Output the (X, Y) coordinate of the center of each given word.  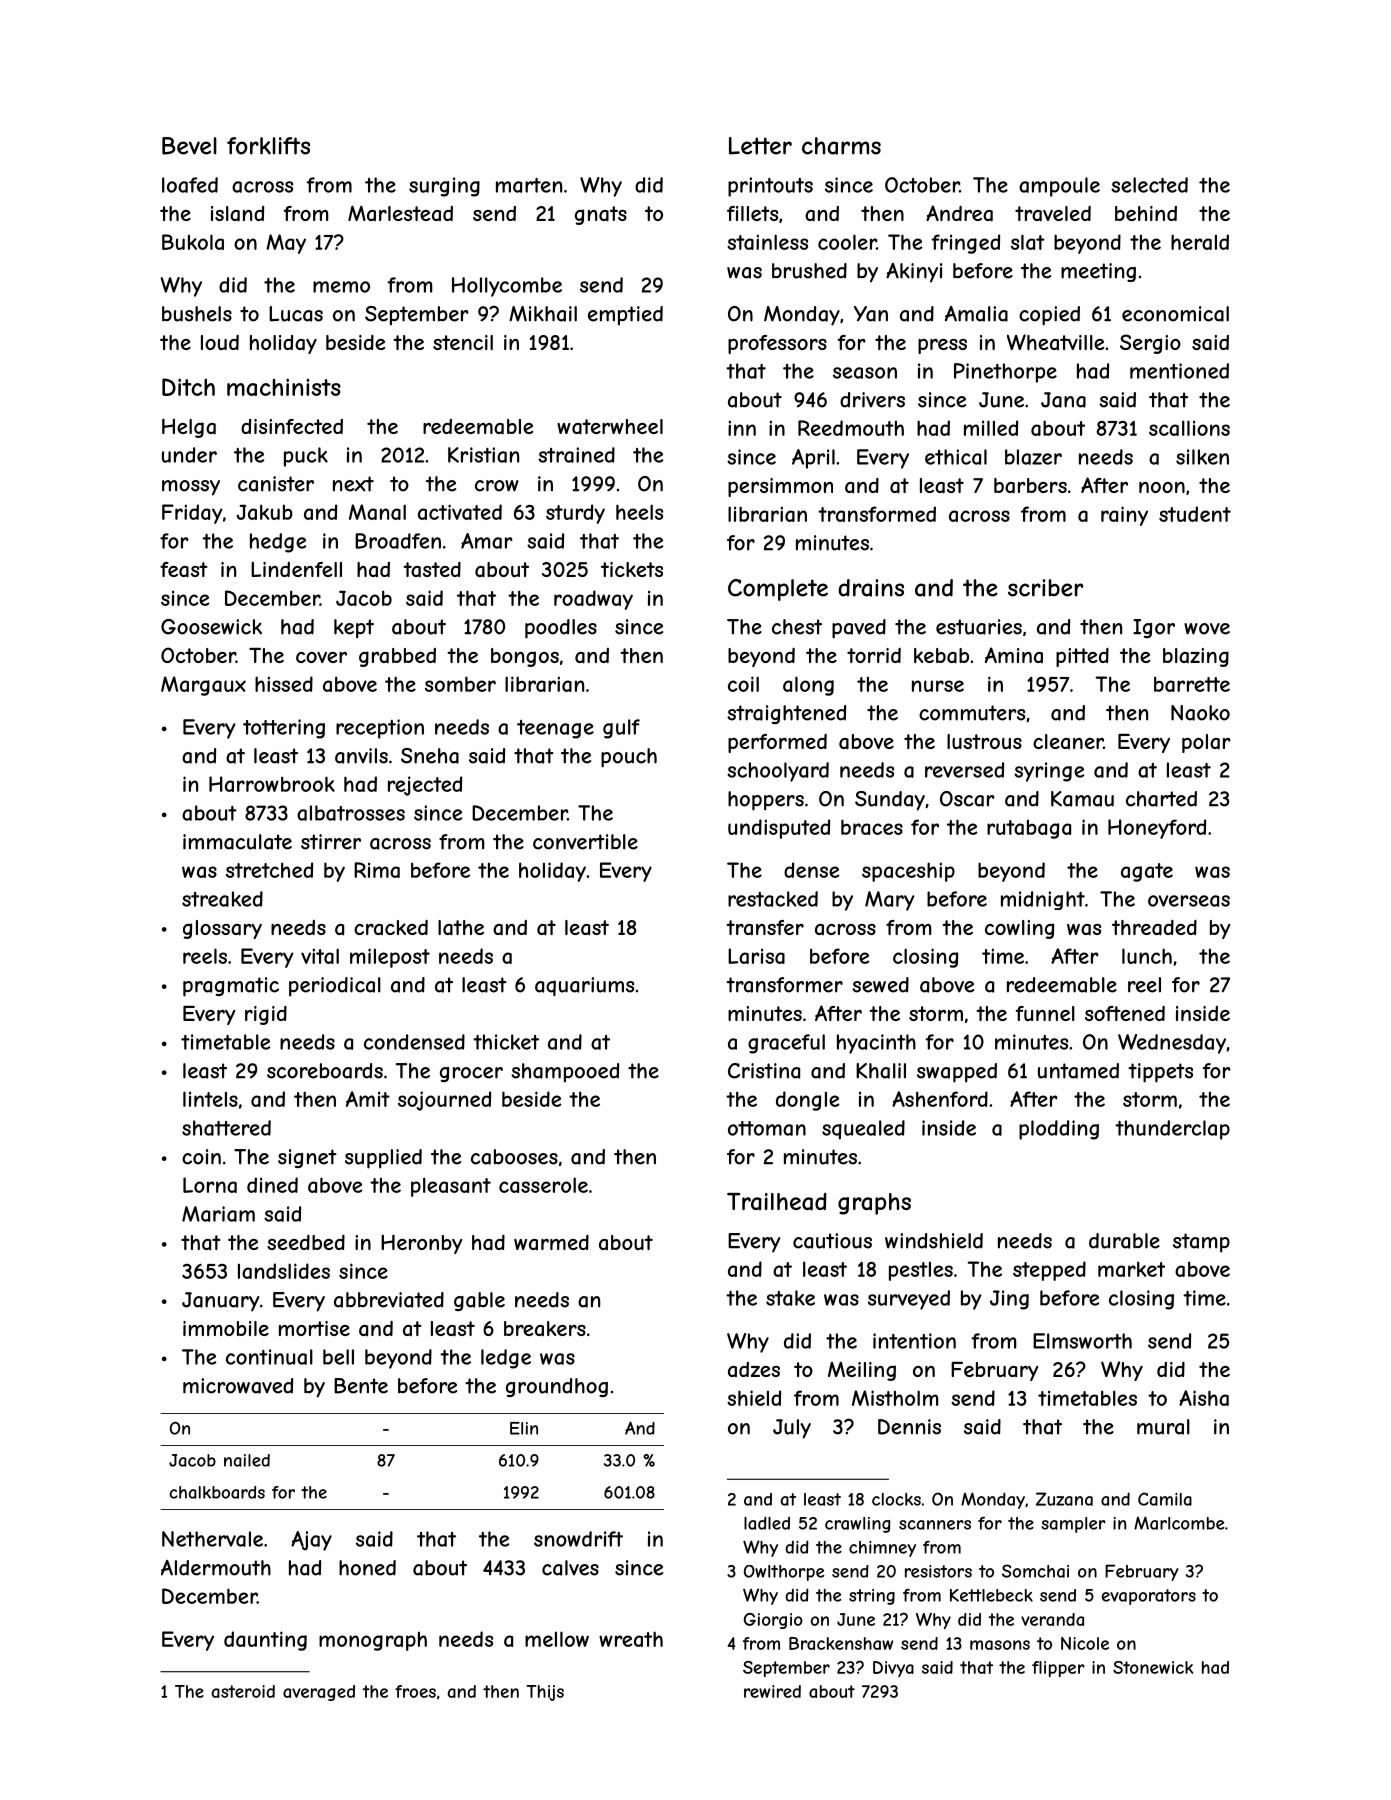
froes (415, 1691)
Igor (1154, 628)
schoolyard (778, 772)
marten (529, 185)
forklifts (268, 146)
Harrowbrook (272, 784)
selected (1149, 185)
